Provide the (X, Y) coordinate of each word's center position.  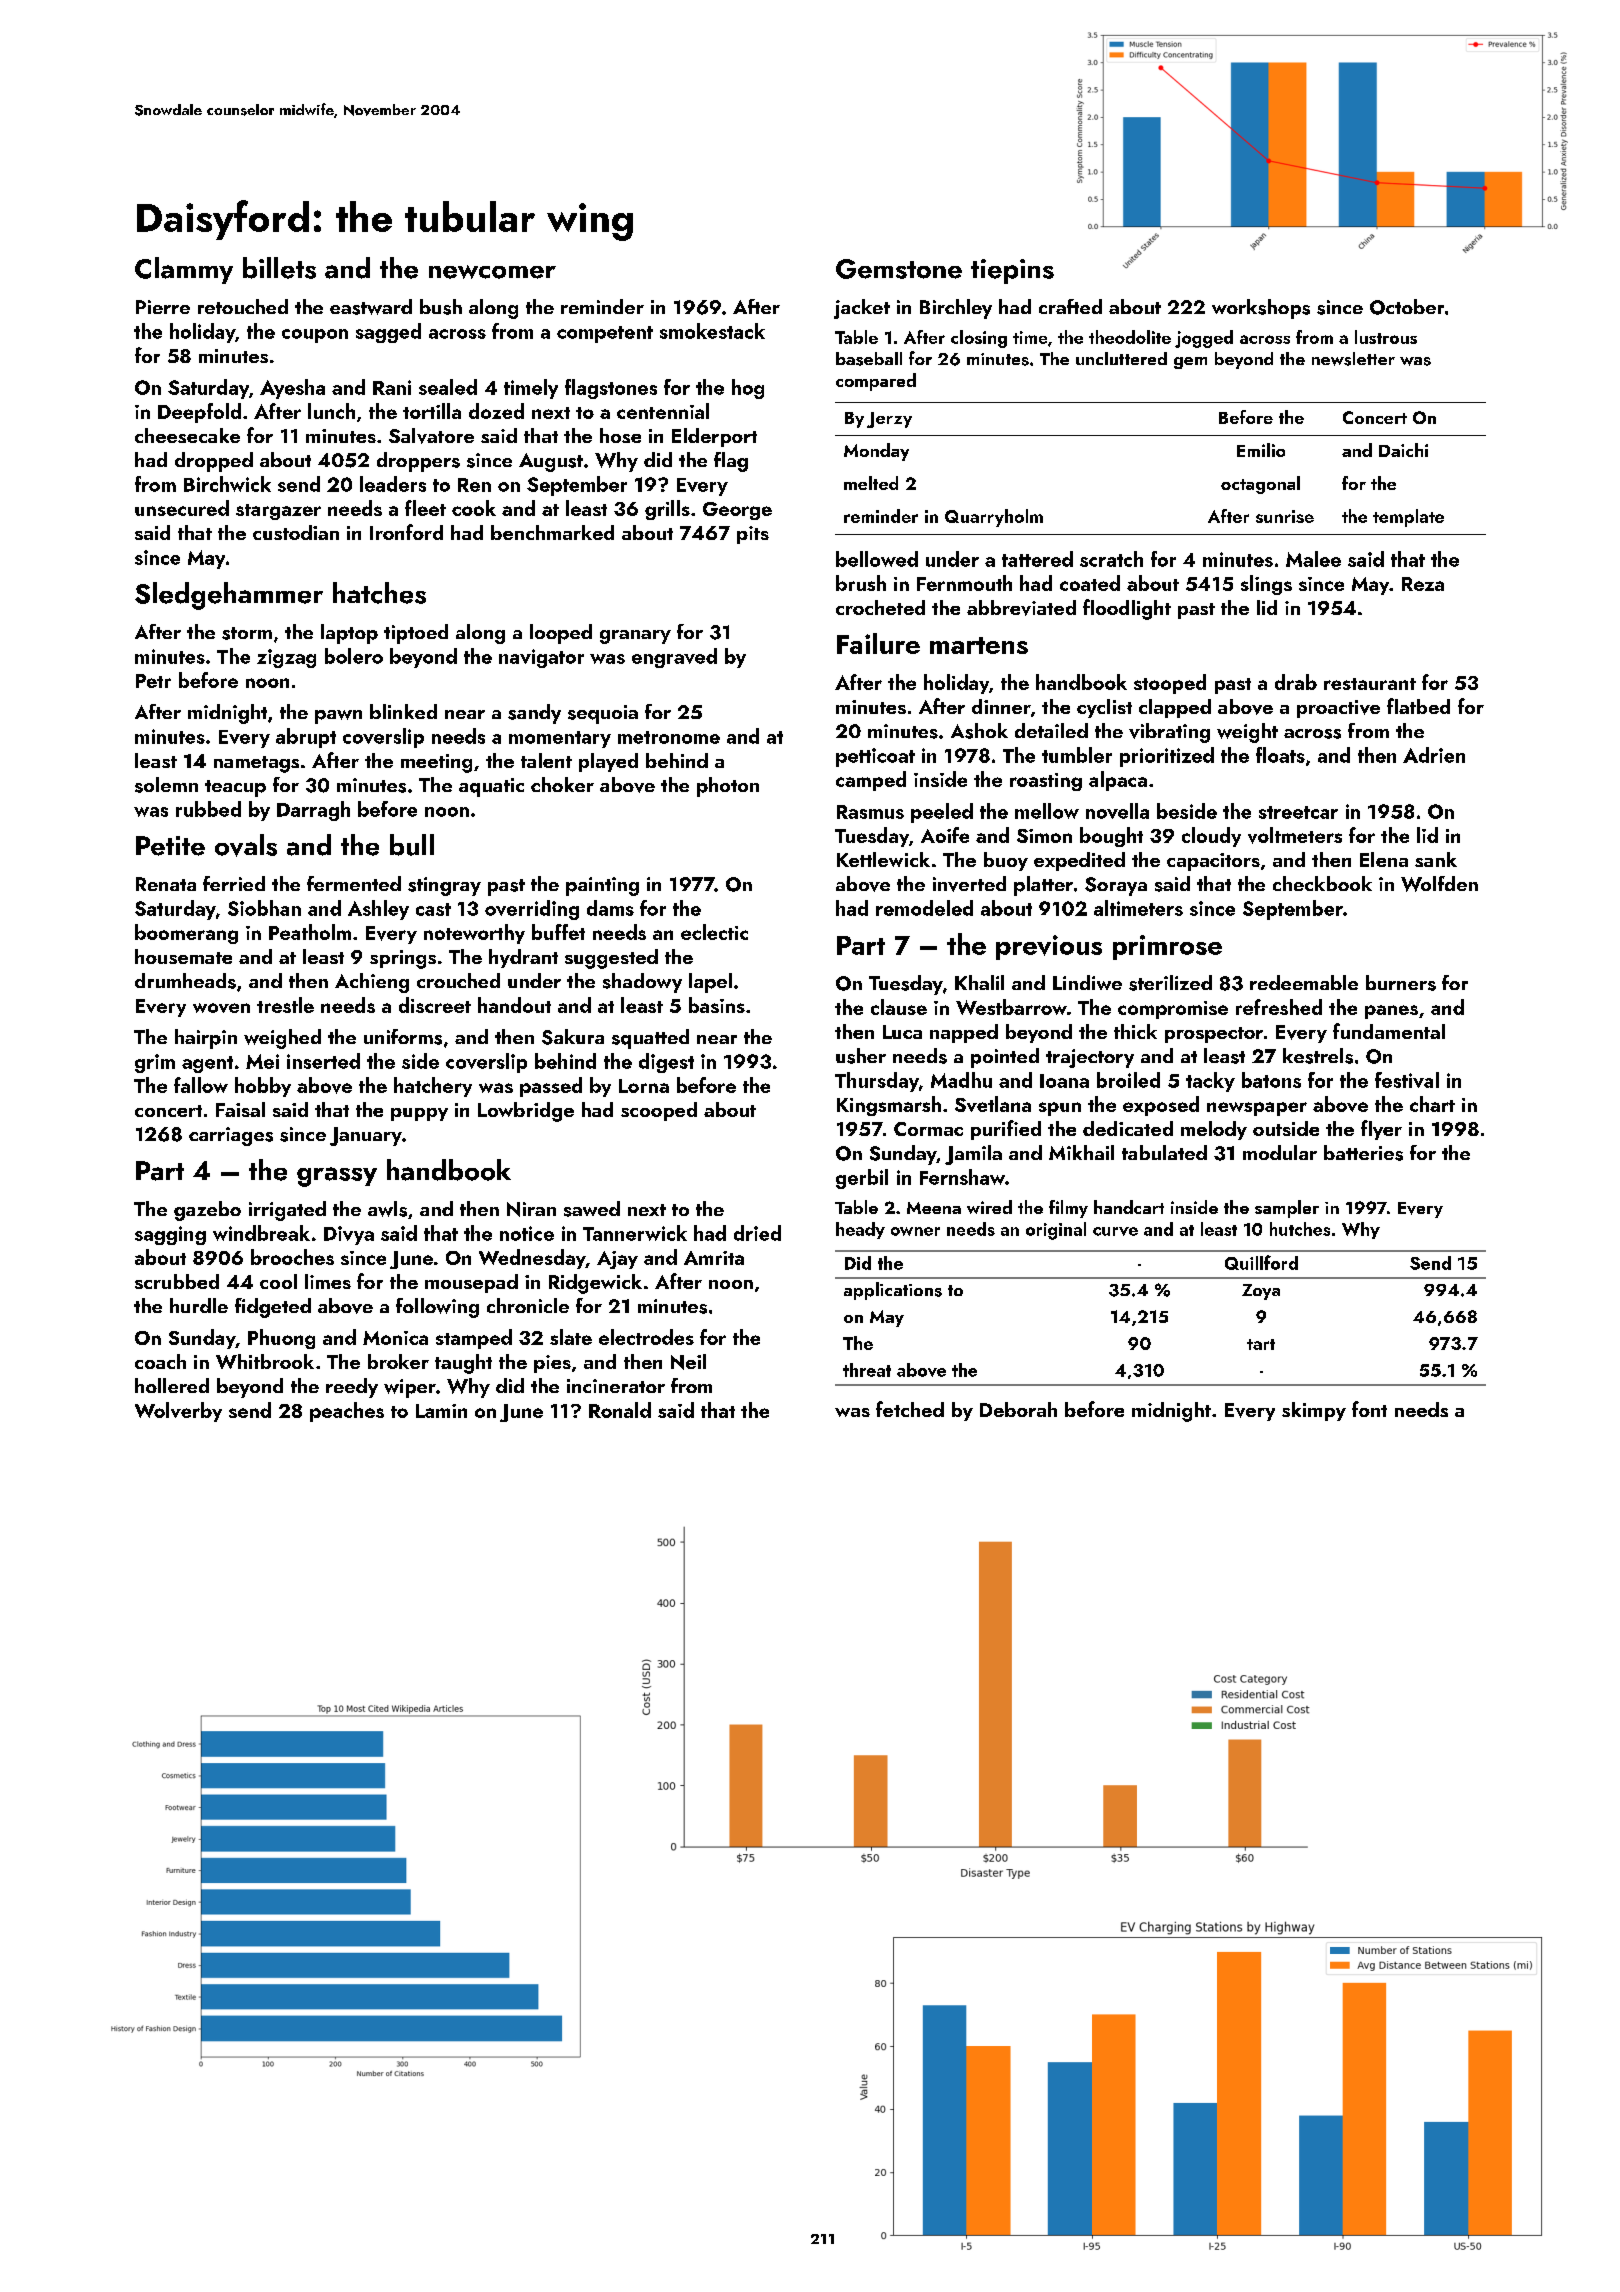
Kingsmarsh (889, 1106)
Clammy (184, 270)
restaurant (1370, 684)
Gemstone (899, 269)
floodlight (1127, 609)
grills (667, 510)
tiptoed (416, 634)
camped (871, 781)
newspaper (1257, 1109)
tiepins (1012, 271)
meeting (436, 763)
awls (387, 1209)
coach (160, 1361)
